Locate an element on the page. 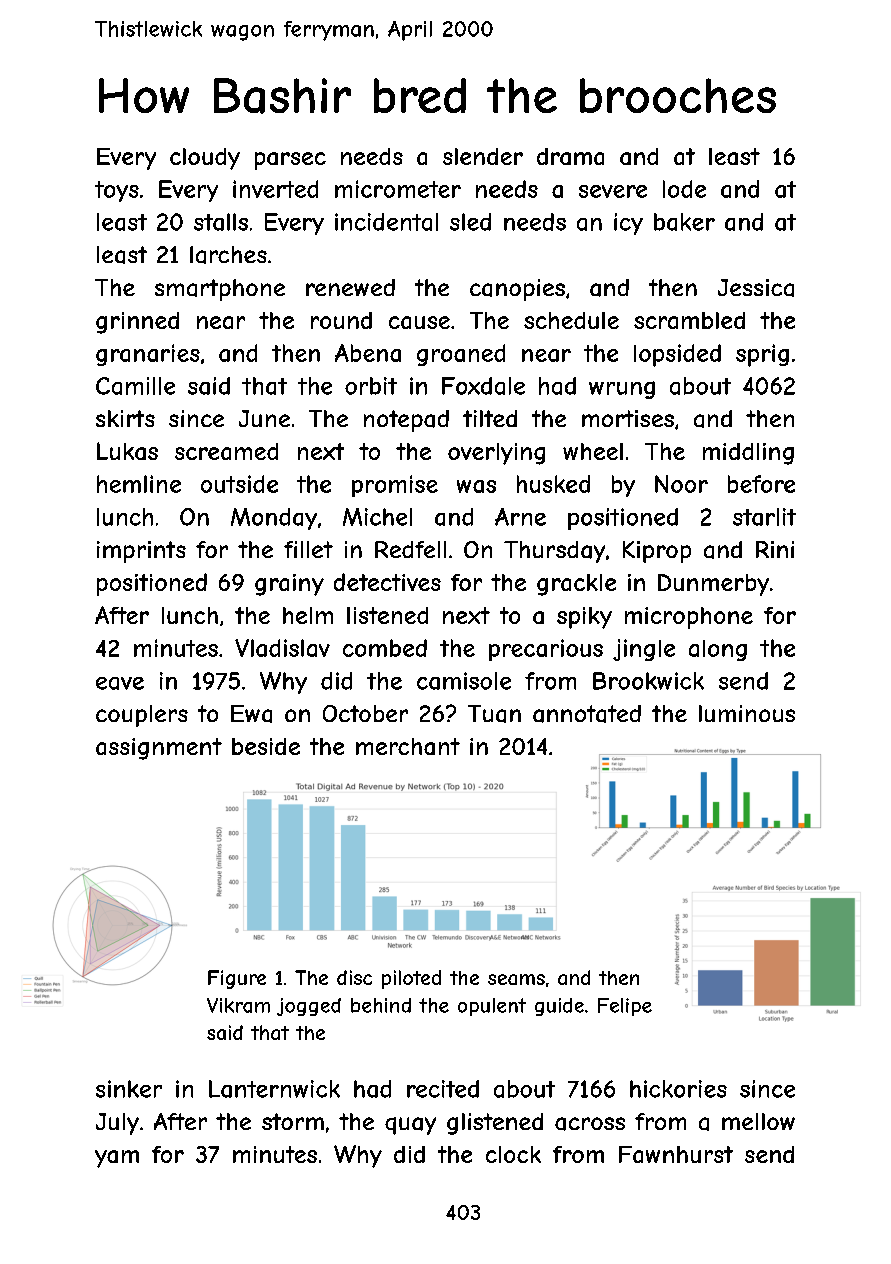 Image resolution: width=891 pixels, height=1264 pixels. sinker is located at coordinates (129, 1089).
